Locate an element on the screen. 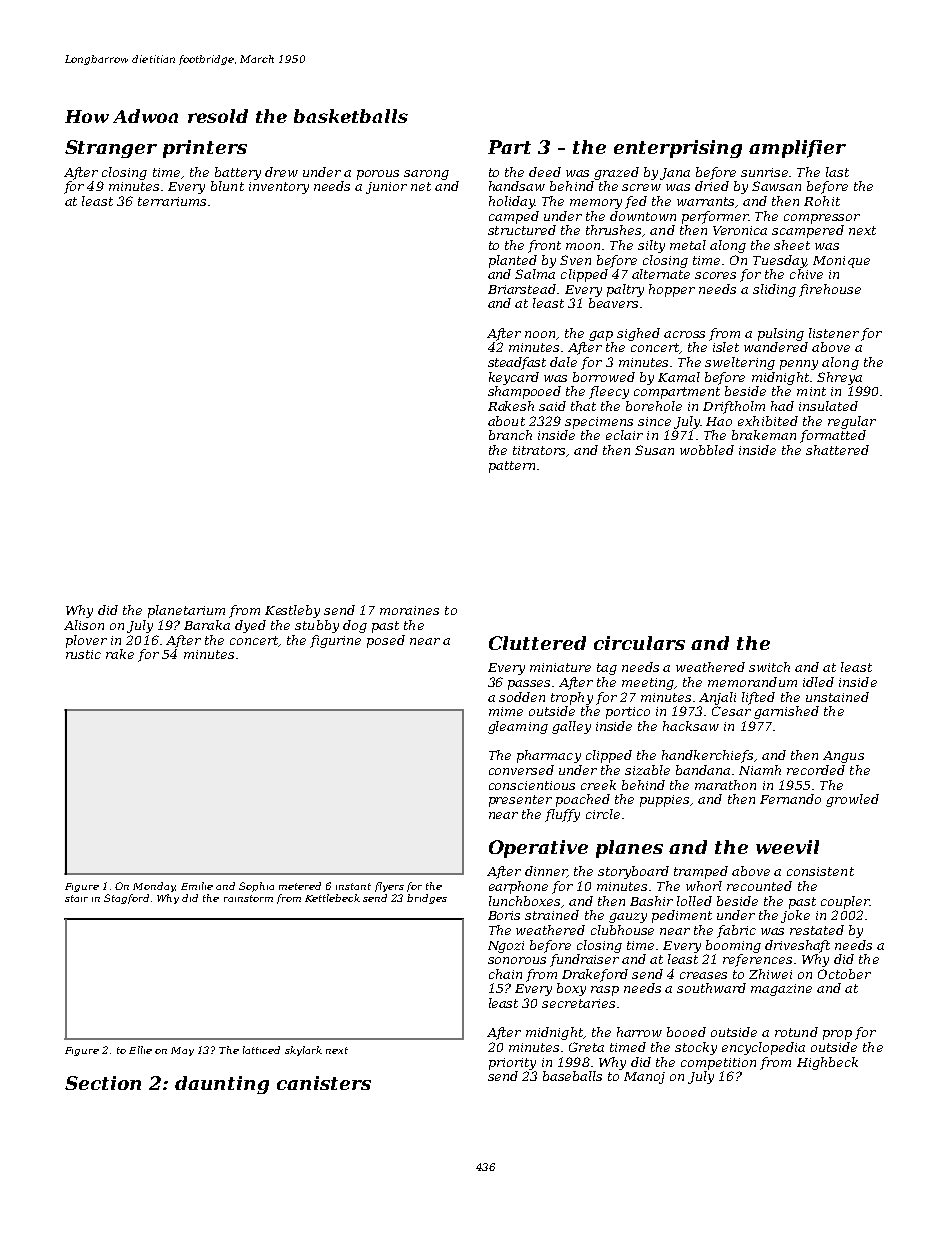 The image size is (952, 1233). miniature is located at coordinates (560, 667).
